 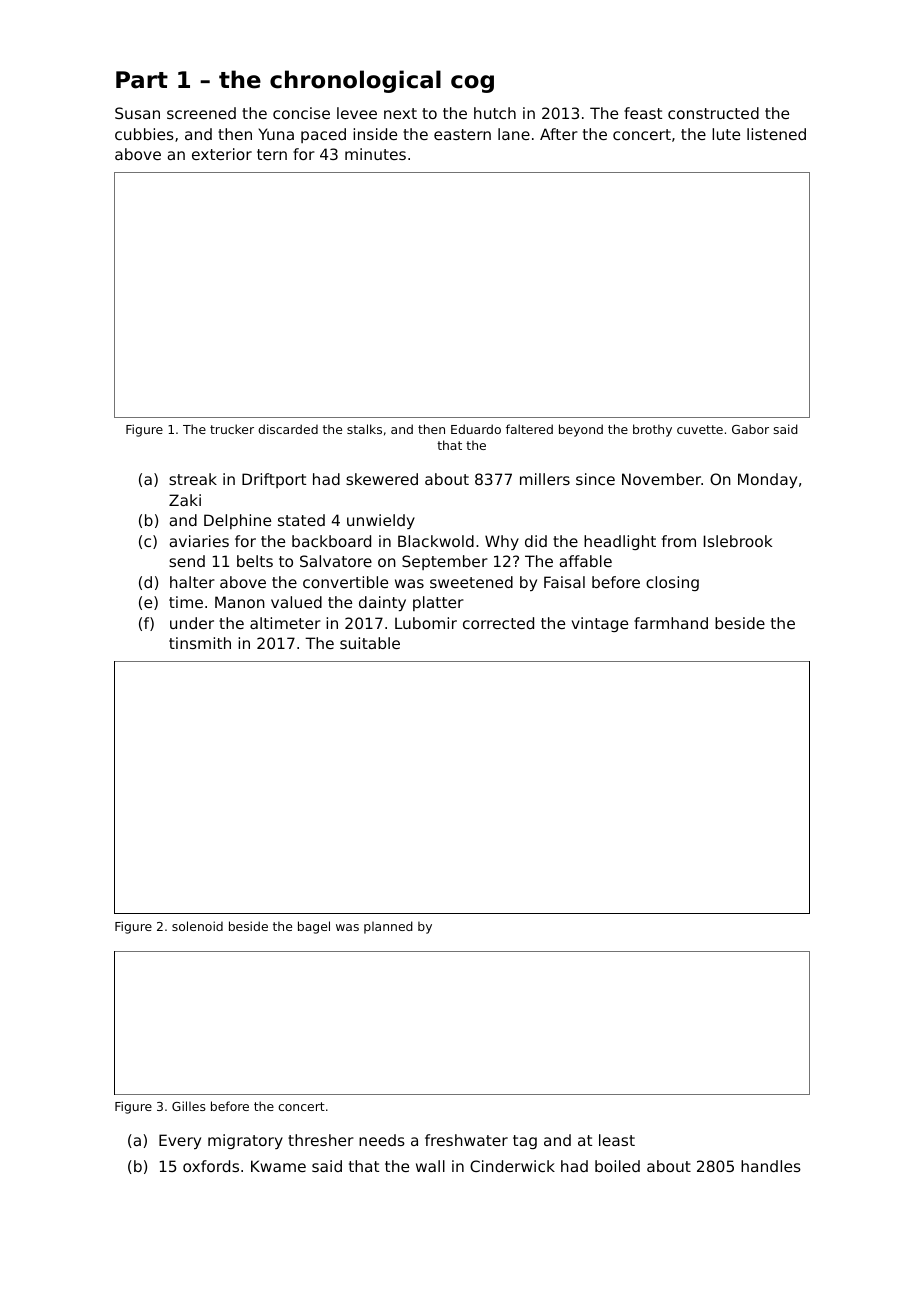 I want to click on solenoid, so click(x=197, y=926).
